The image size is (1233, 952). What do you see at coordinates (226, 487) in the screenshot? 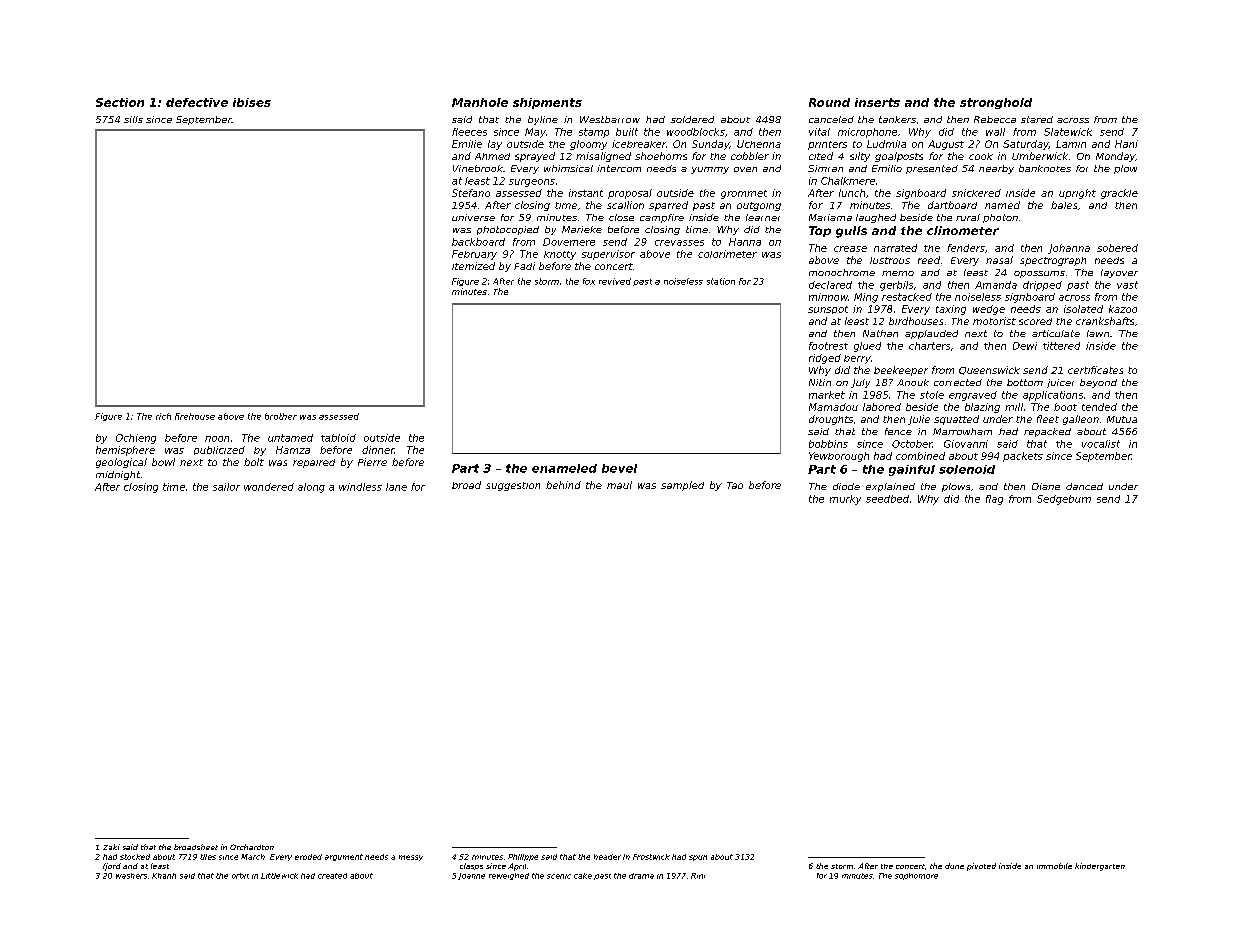
I see `sailor` at bounding box center [226, 487].
